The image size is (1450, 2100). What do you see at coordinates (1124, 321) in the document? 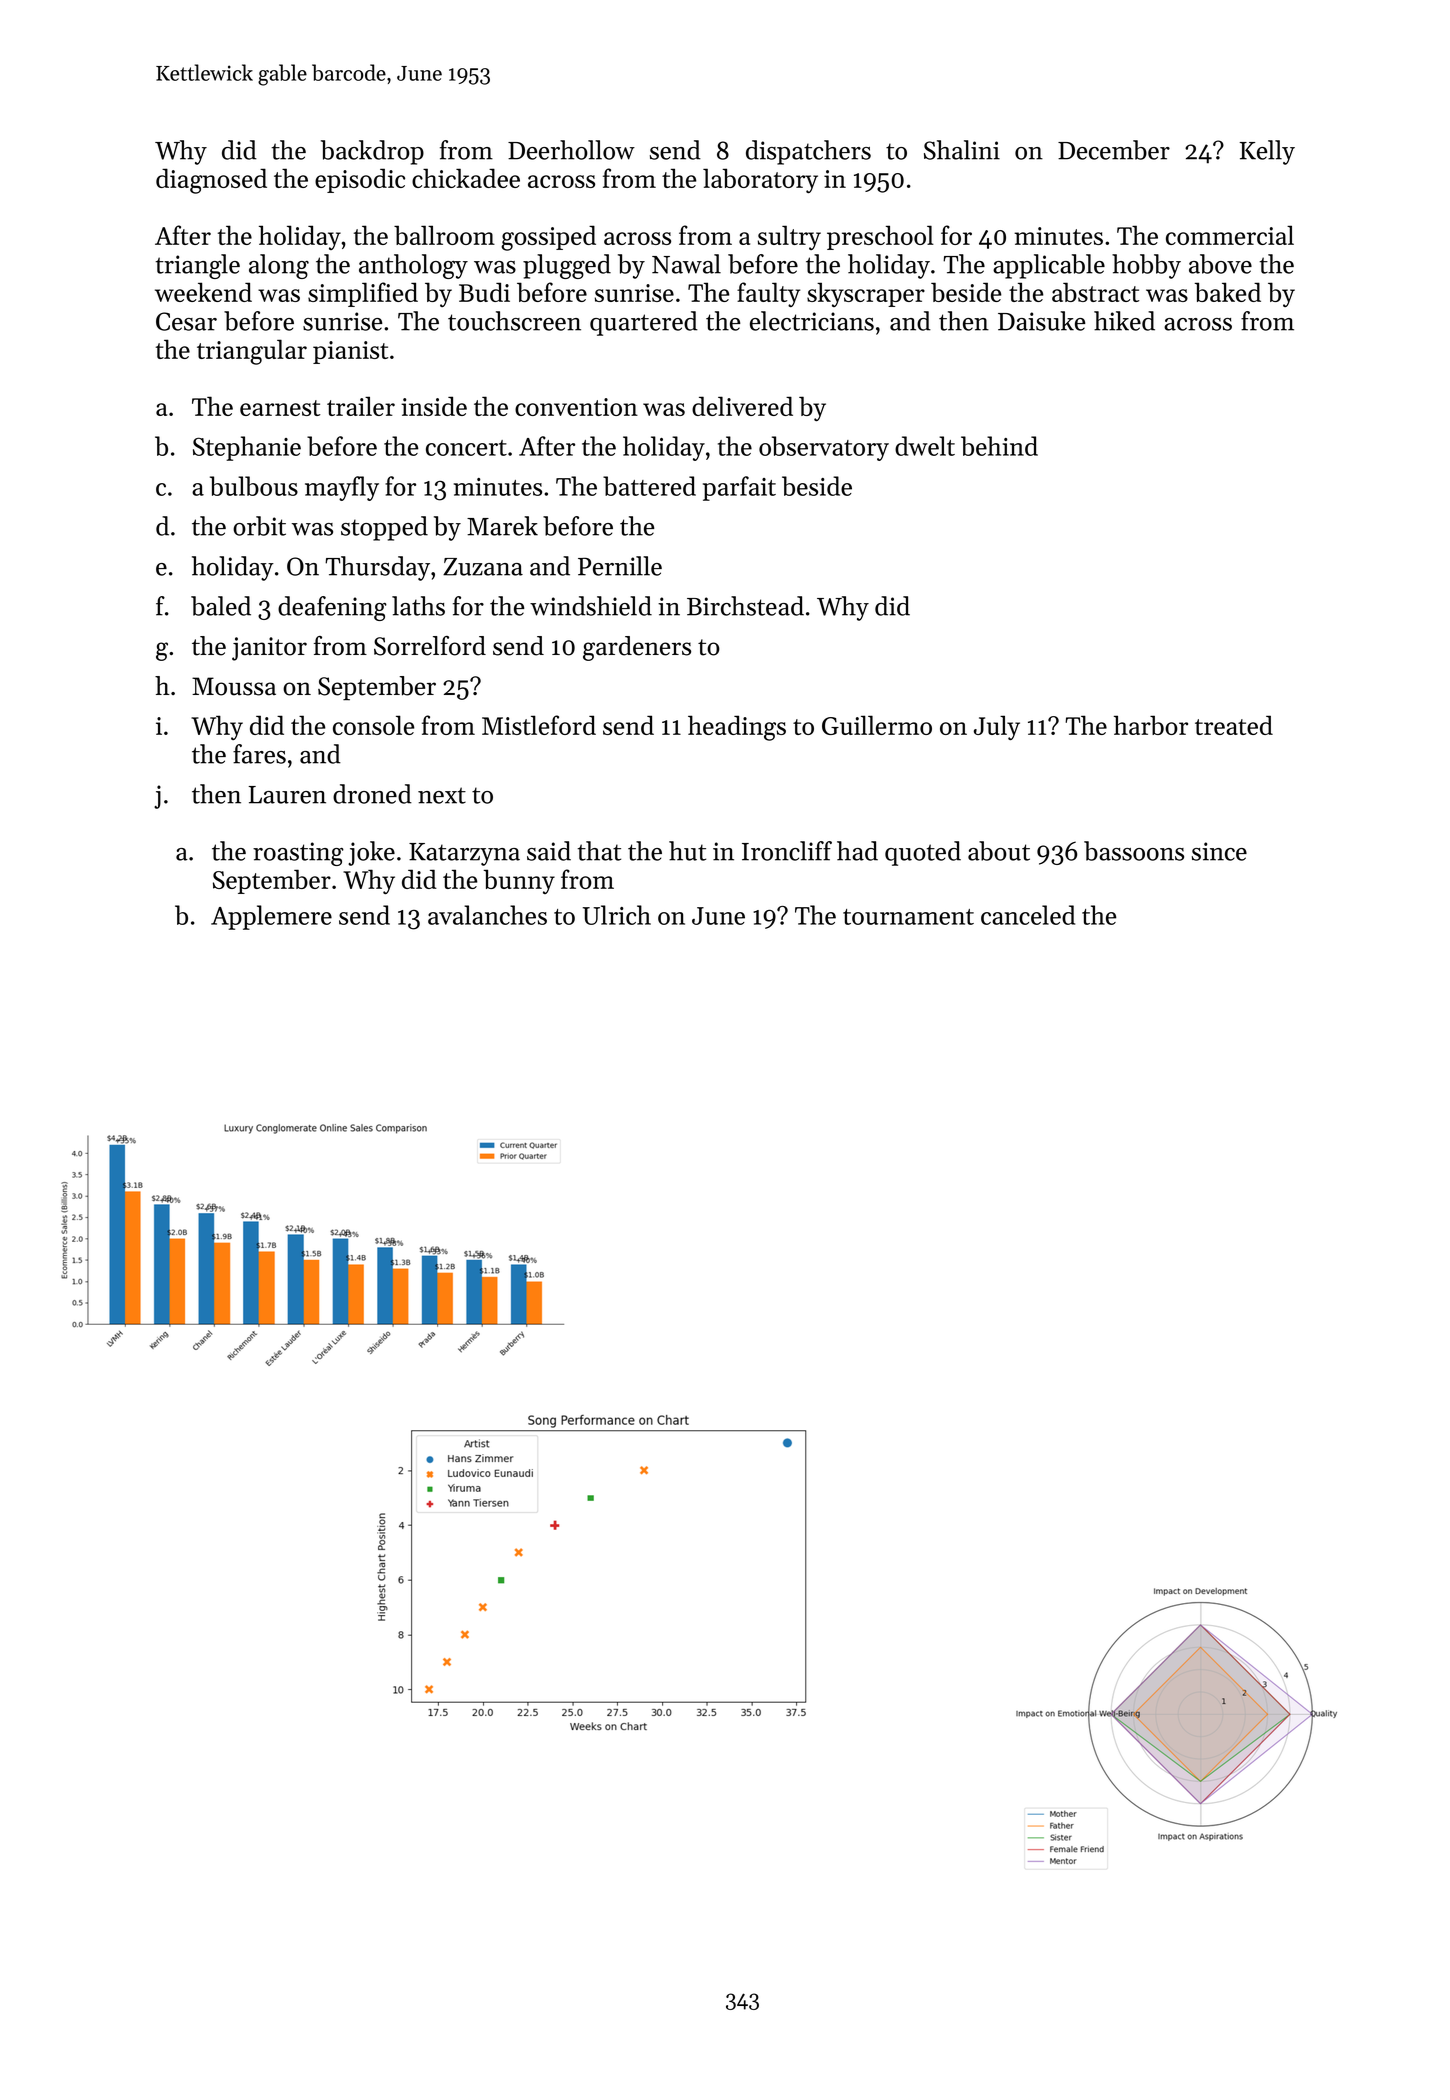
I see `hiked` at bounding box center [1124, 321].
